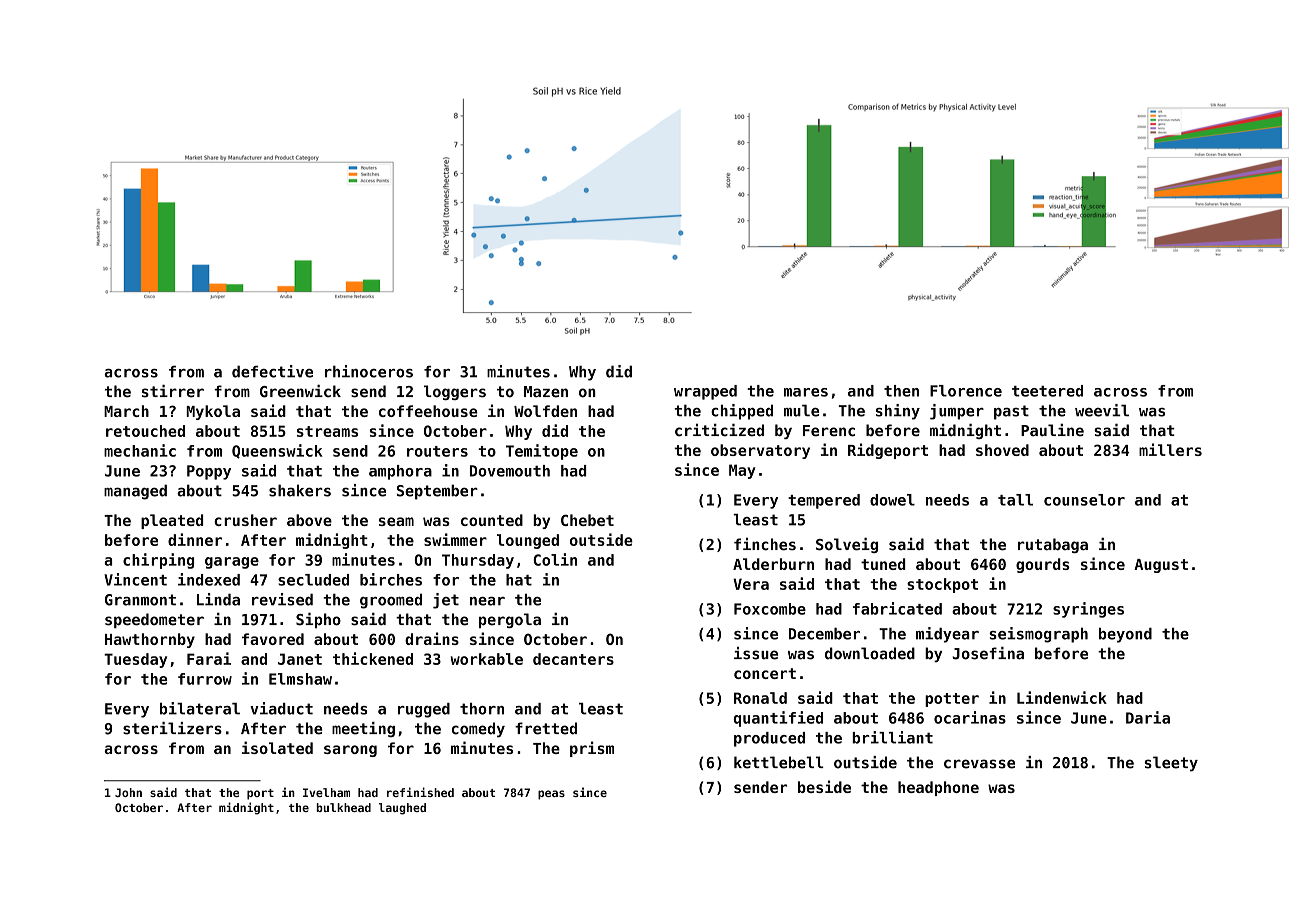 The width and height of the document is (1308, 924). What do you see at coordinates (1011, 412) in the document?
I see `past` at bounding box center [1011, 412].
